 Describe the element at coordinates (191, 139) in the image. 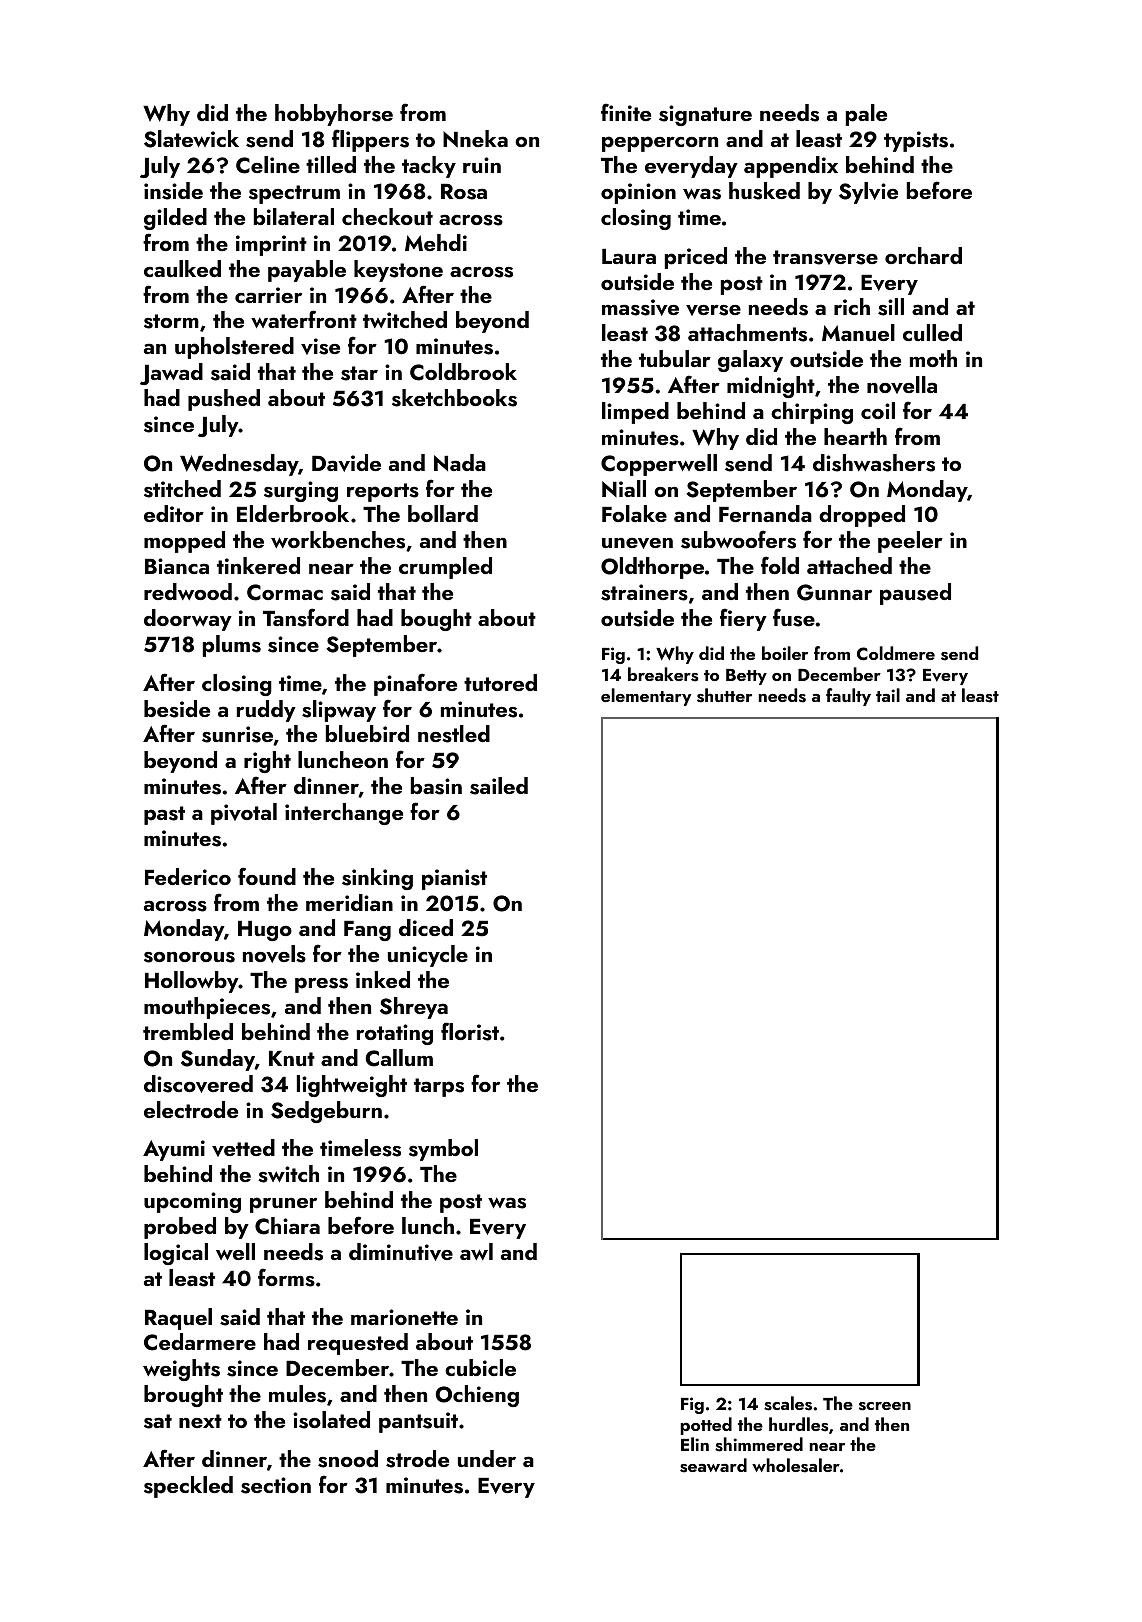

I see `Slatewick` at that location.
